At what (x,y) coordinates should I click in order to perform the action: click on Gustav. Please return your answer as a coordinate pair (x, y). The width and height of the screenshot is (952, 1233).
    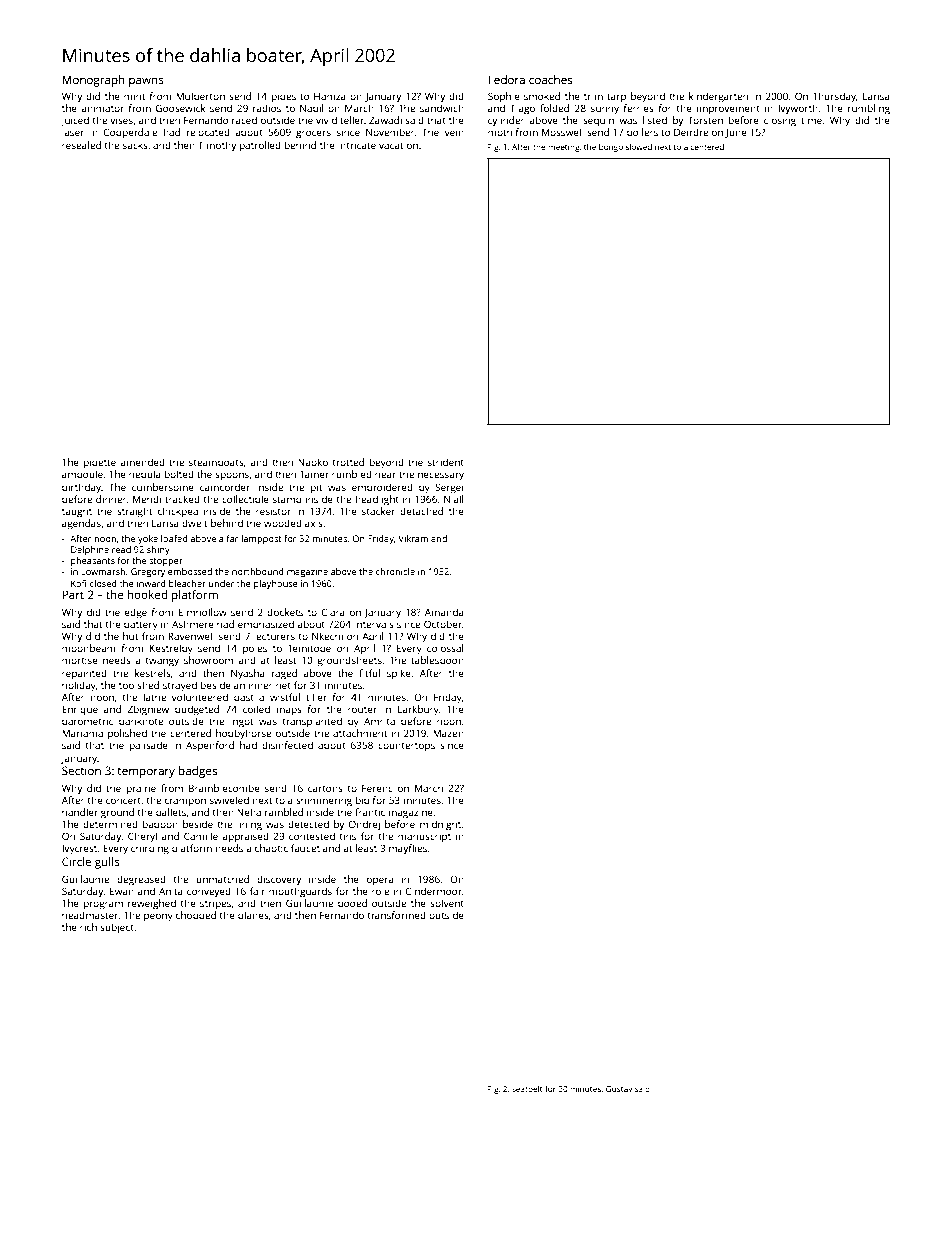
    Looking at the image, I should click on (619, 1089).
